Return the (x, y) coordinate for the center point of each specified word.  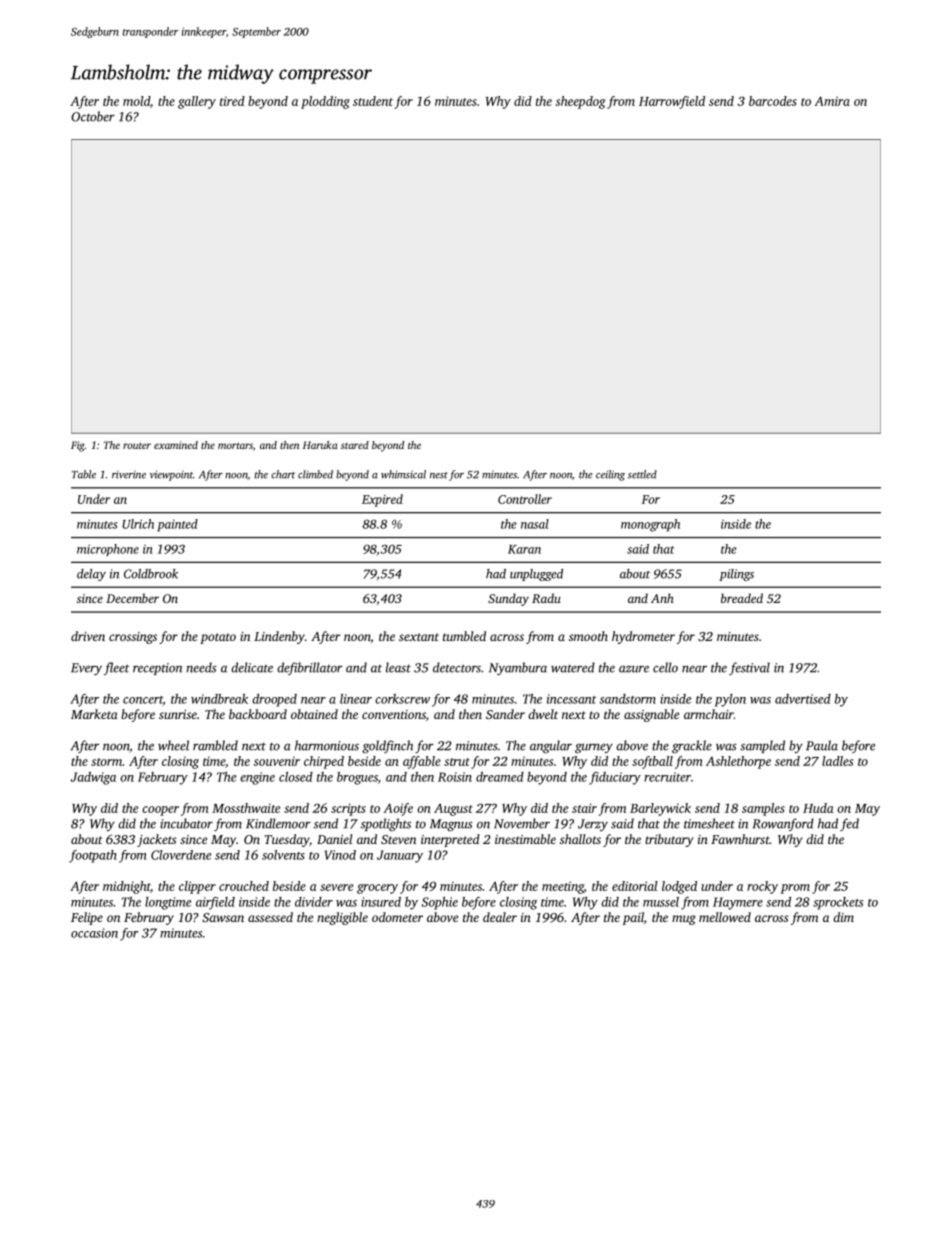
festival (749, 668)
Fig (78, 446)
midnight (127, 887)
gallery (197, 102)
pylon (730, 700)
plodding (325, 102)
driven (88, 636)
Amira (832, 101)
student (373, 101)
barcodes (773, 101)
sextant (419, 637)
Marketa (94, 714)
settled (642, 474)
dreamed (500, 777)
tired (232, 101)
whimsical (403, 474)
